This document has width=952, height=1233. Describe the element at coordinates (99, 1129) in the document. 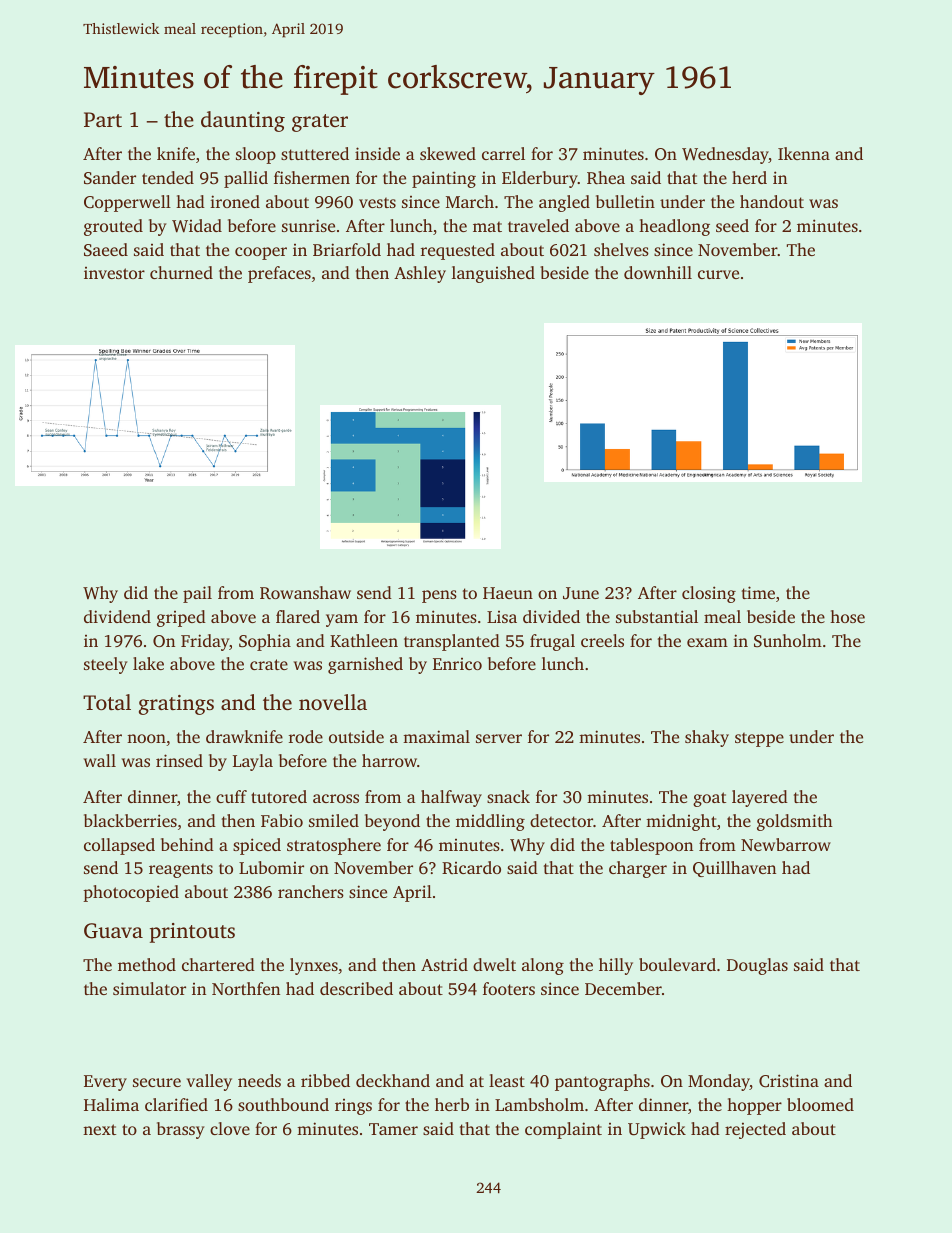

I see `next` at that location.
